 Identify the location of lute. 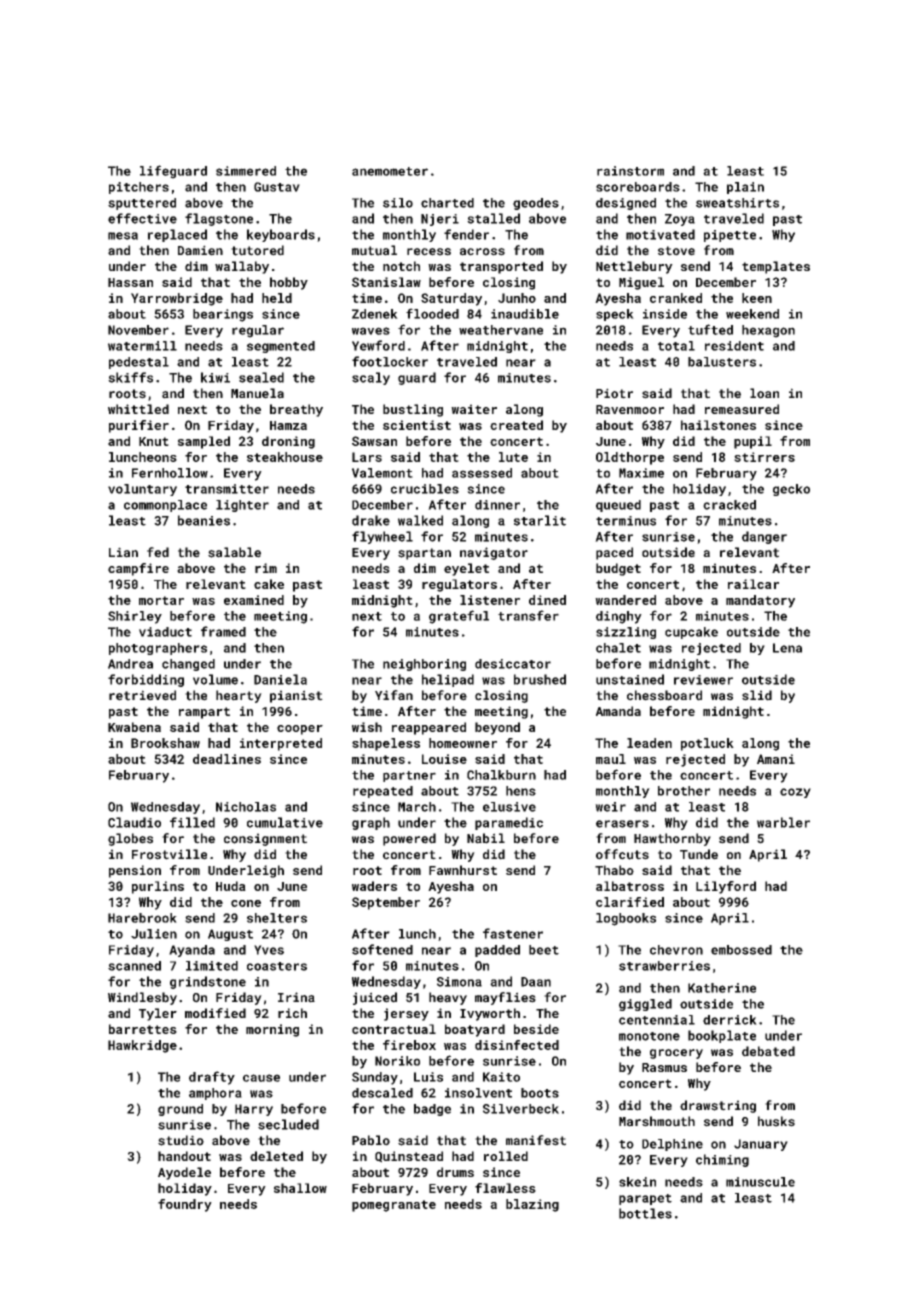
(513, 457).
